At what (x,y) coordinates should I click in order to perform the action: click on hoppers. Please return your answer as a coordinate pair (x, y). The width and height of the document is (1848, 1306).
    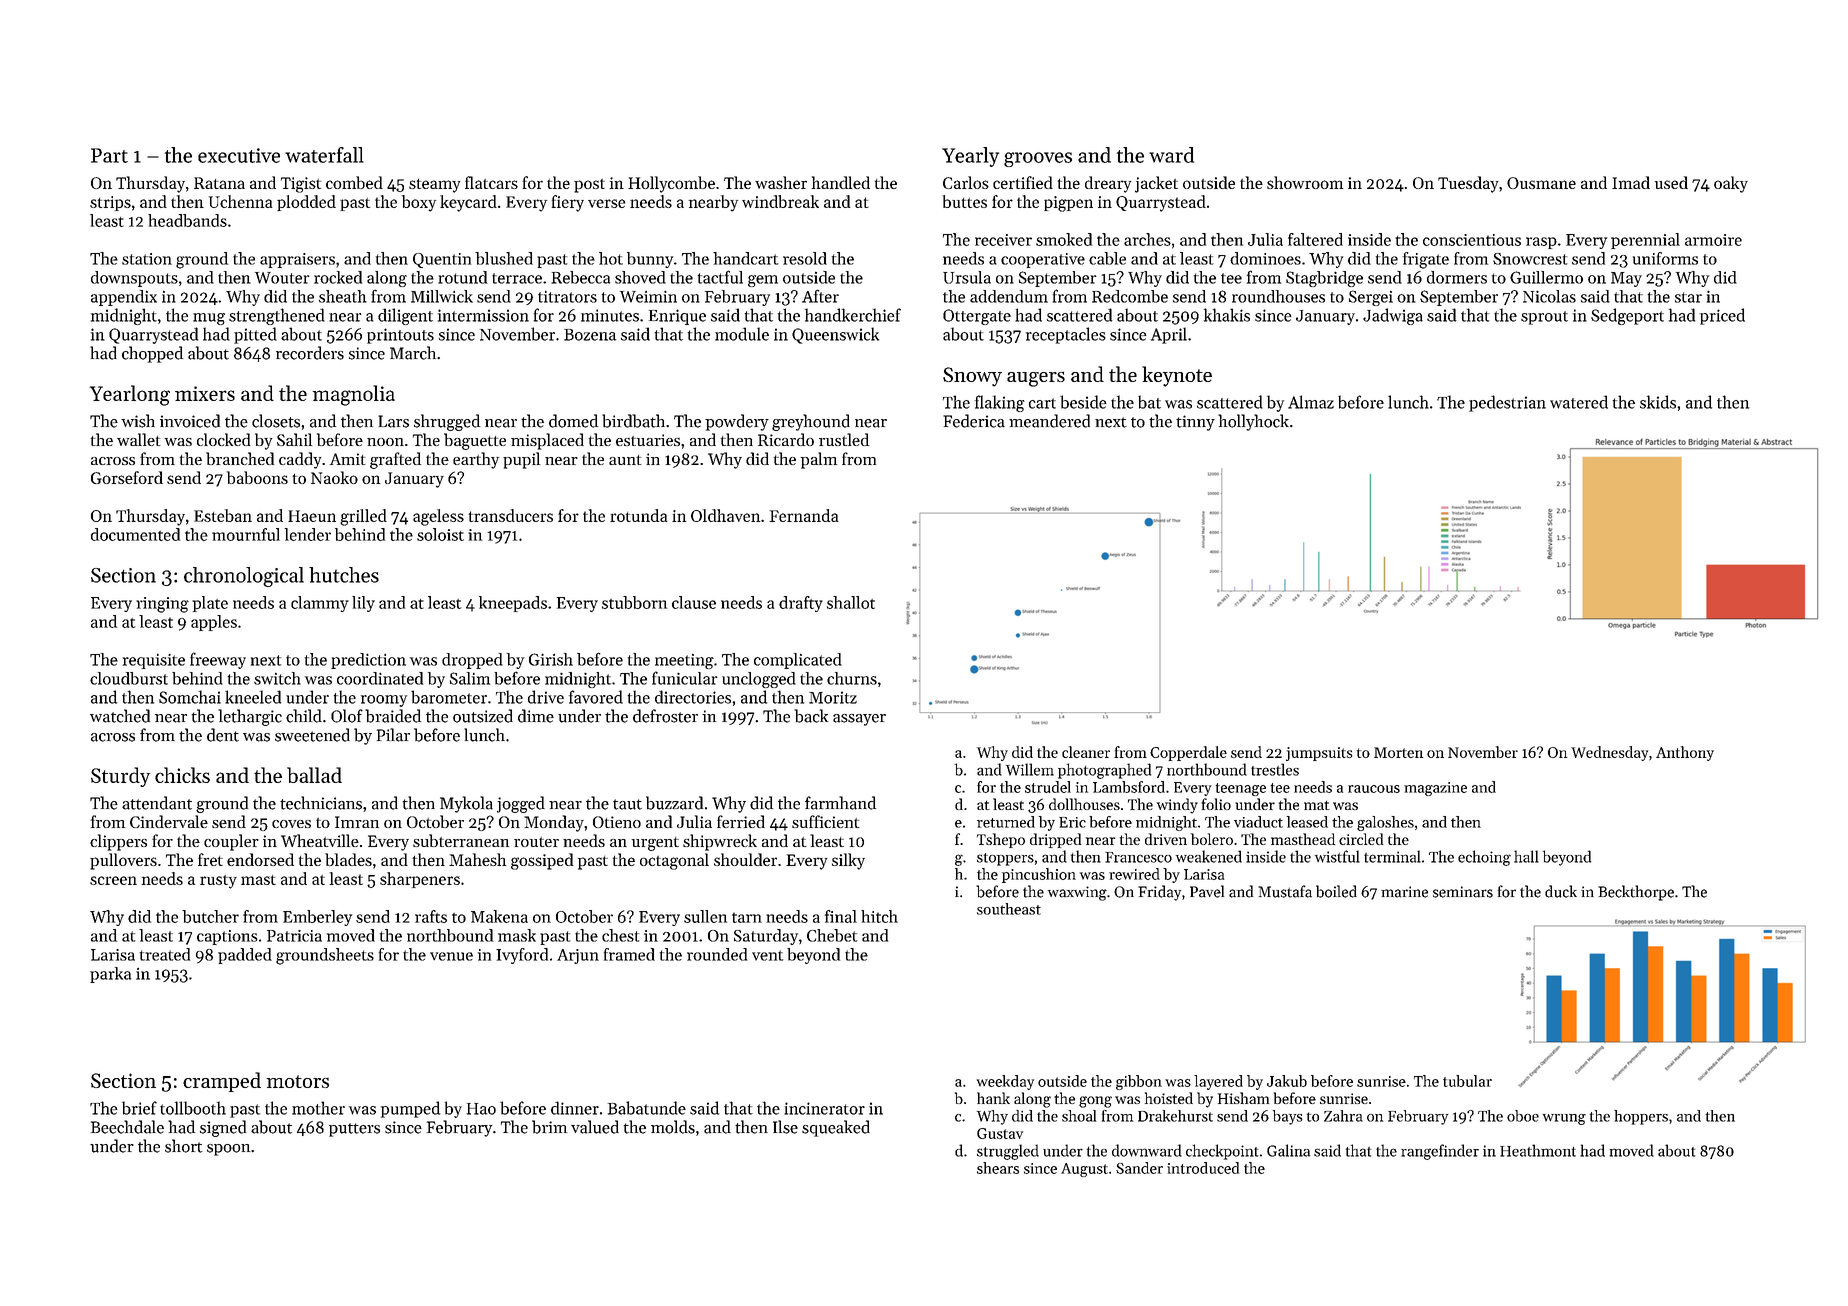
    Looking at the image, I should click on (1641, 1117).
